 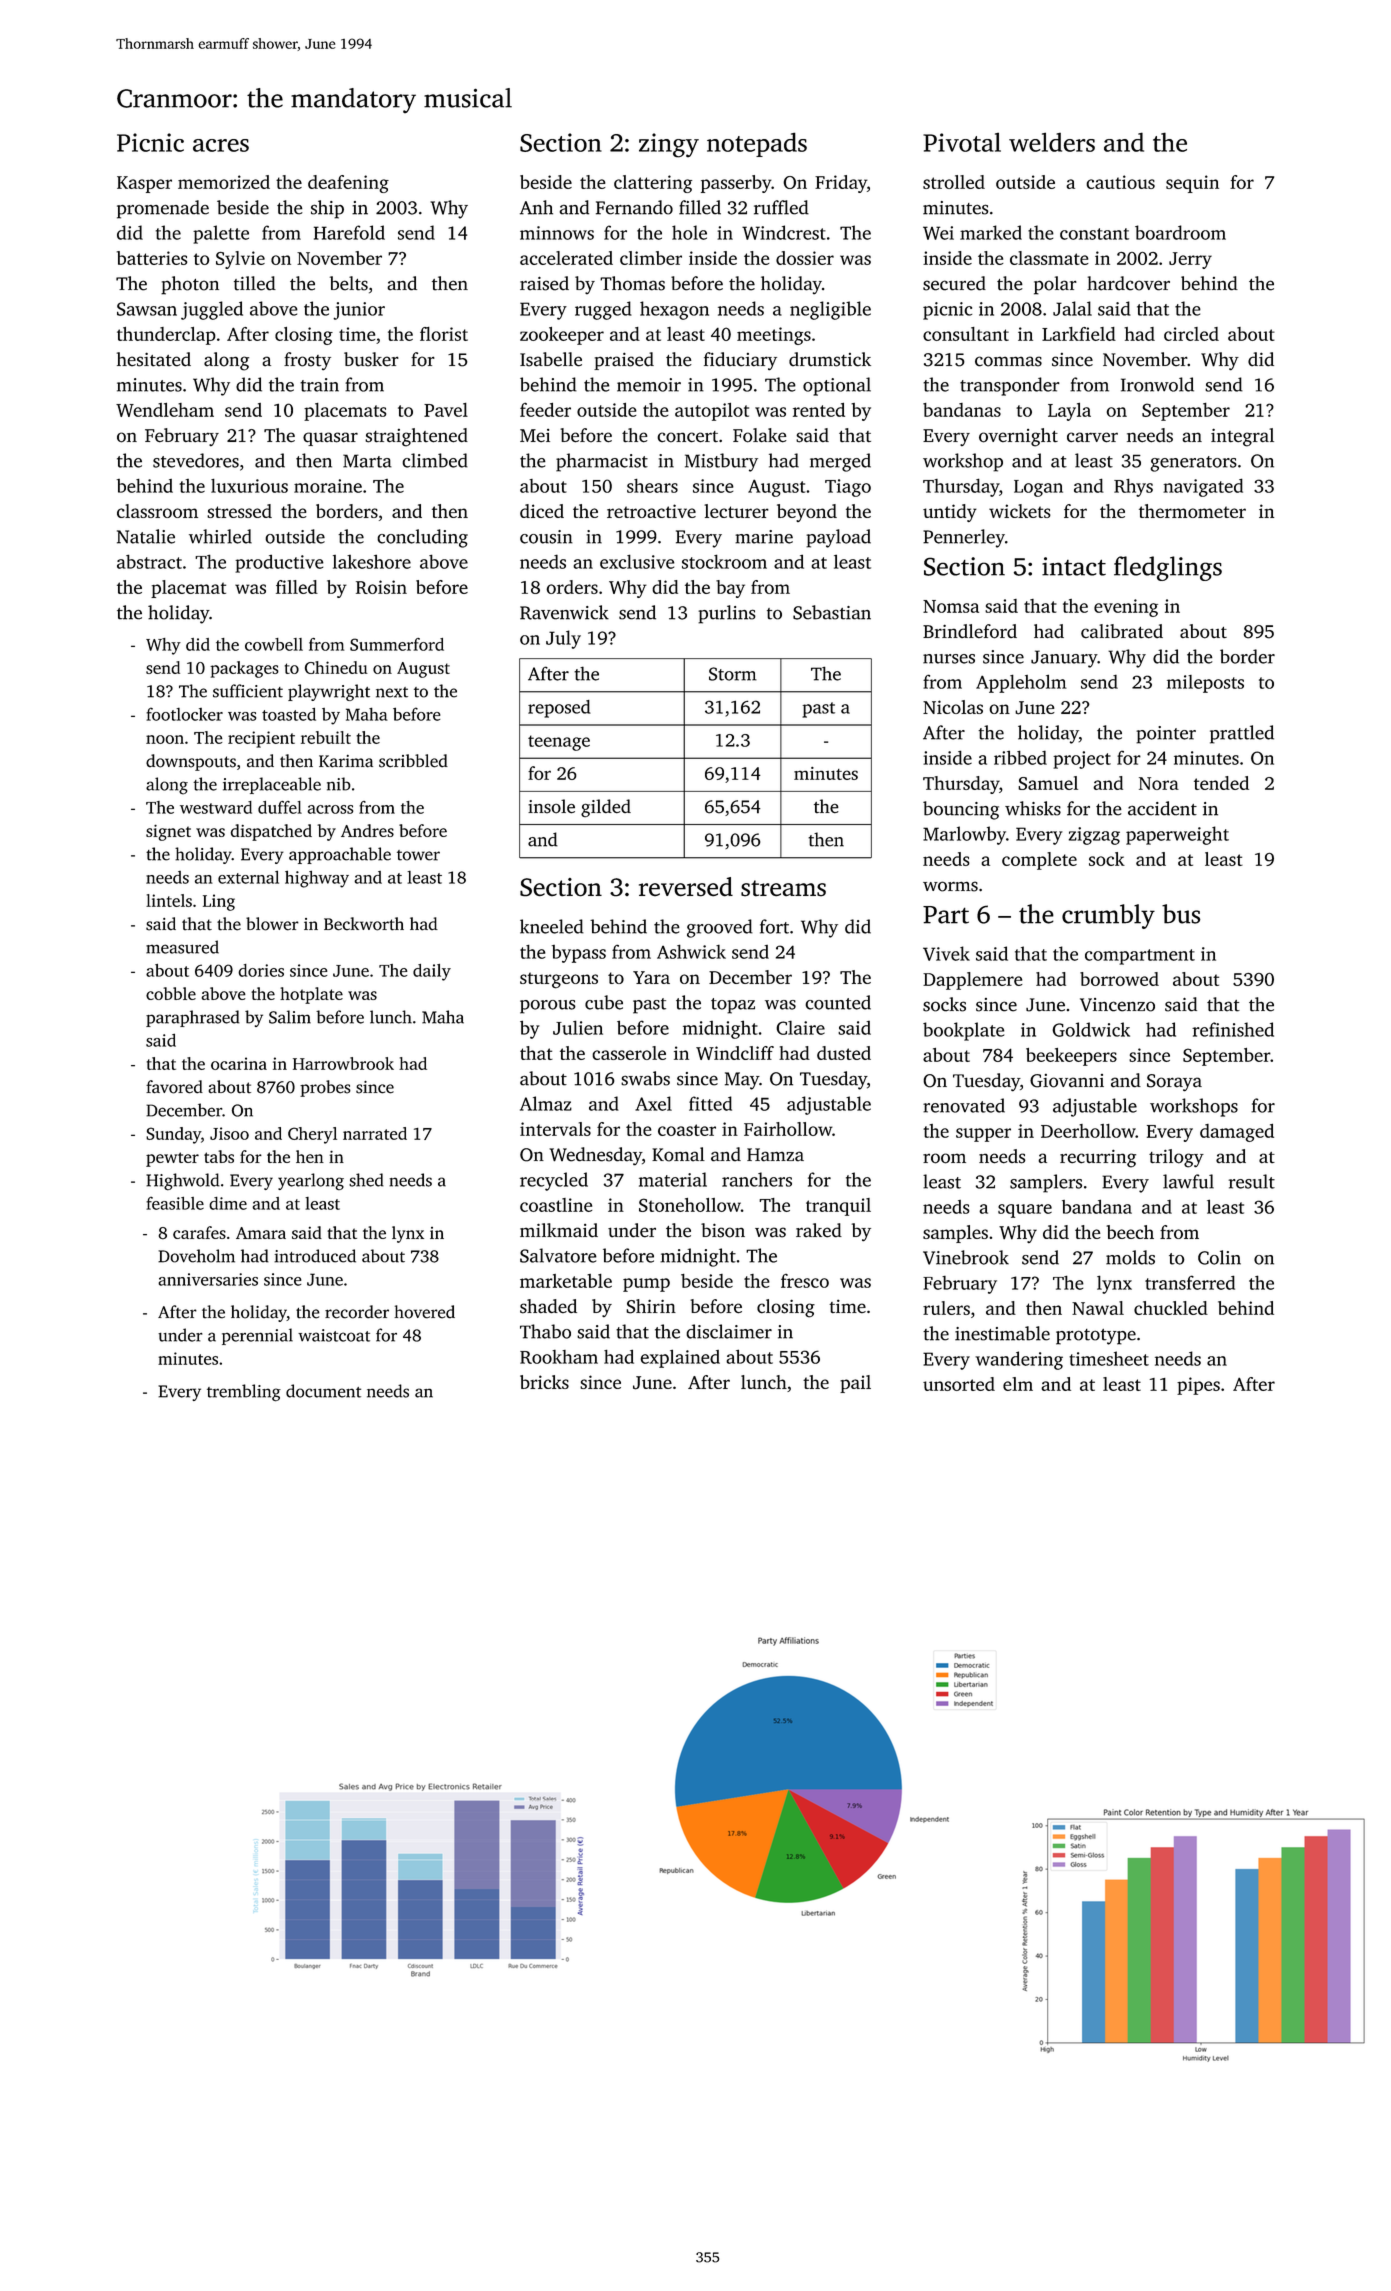 What do you see at coordinates (418, 855) in the screenshot?
I see `tower` at bounding box center [418, 855].
